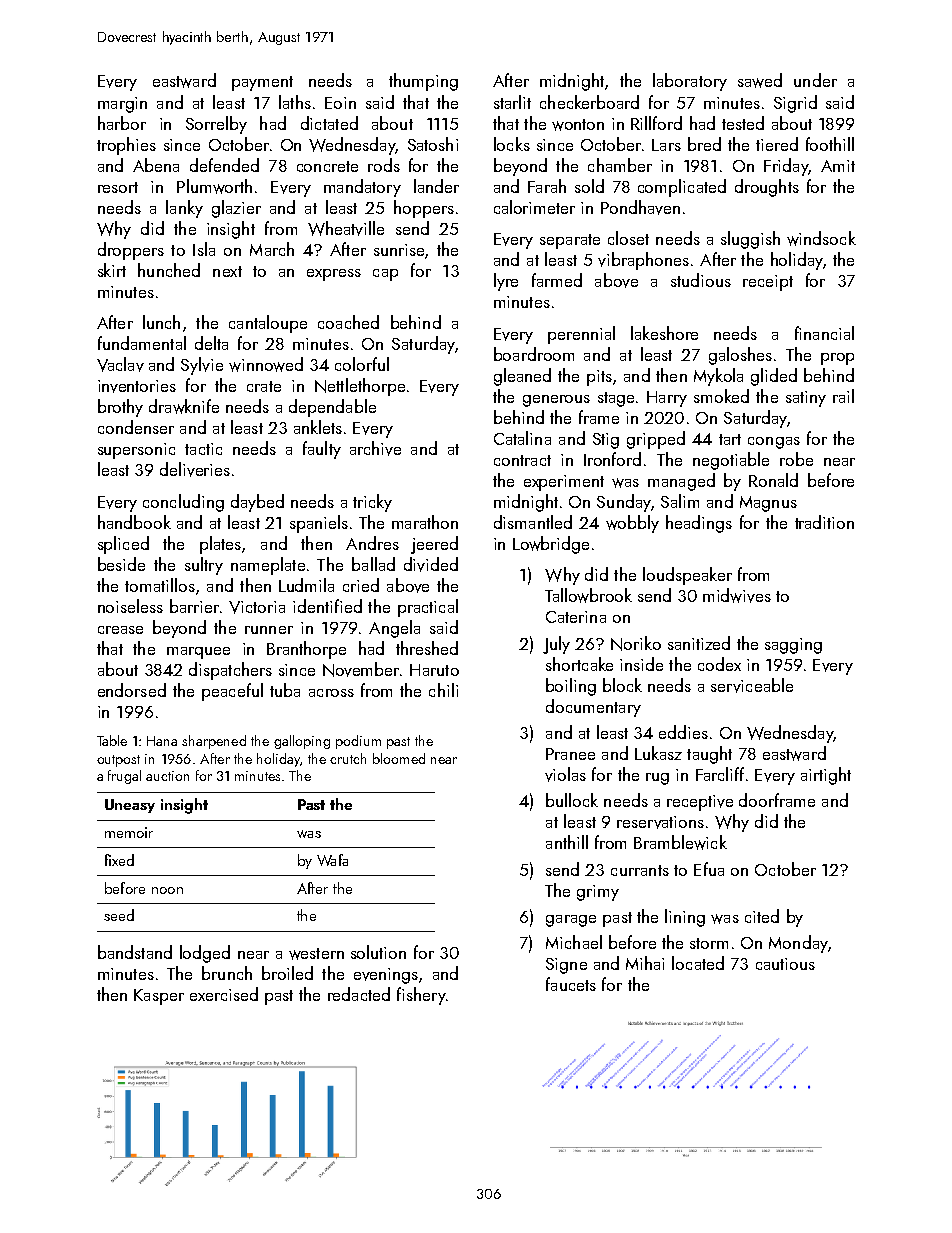  I want to click on solution, so click(378, 952).
